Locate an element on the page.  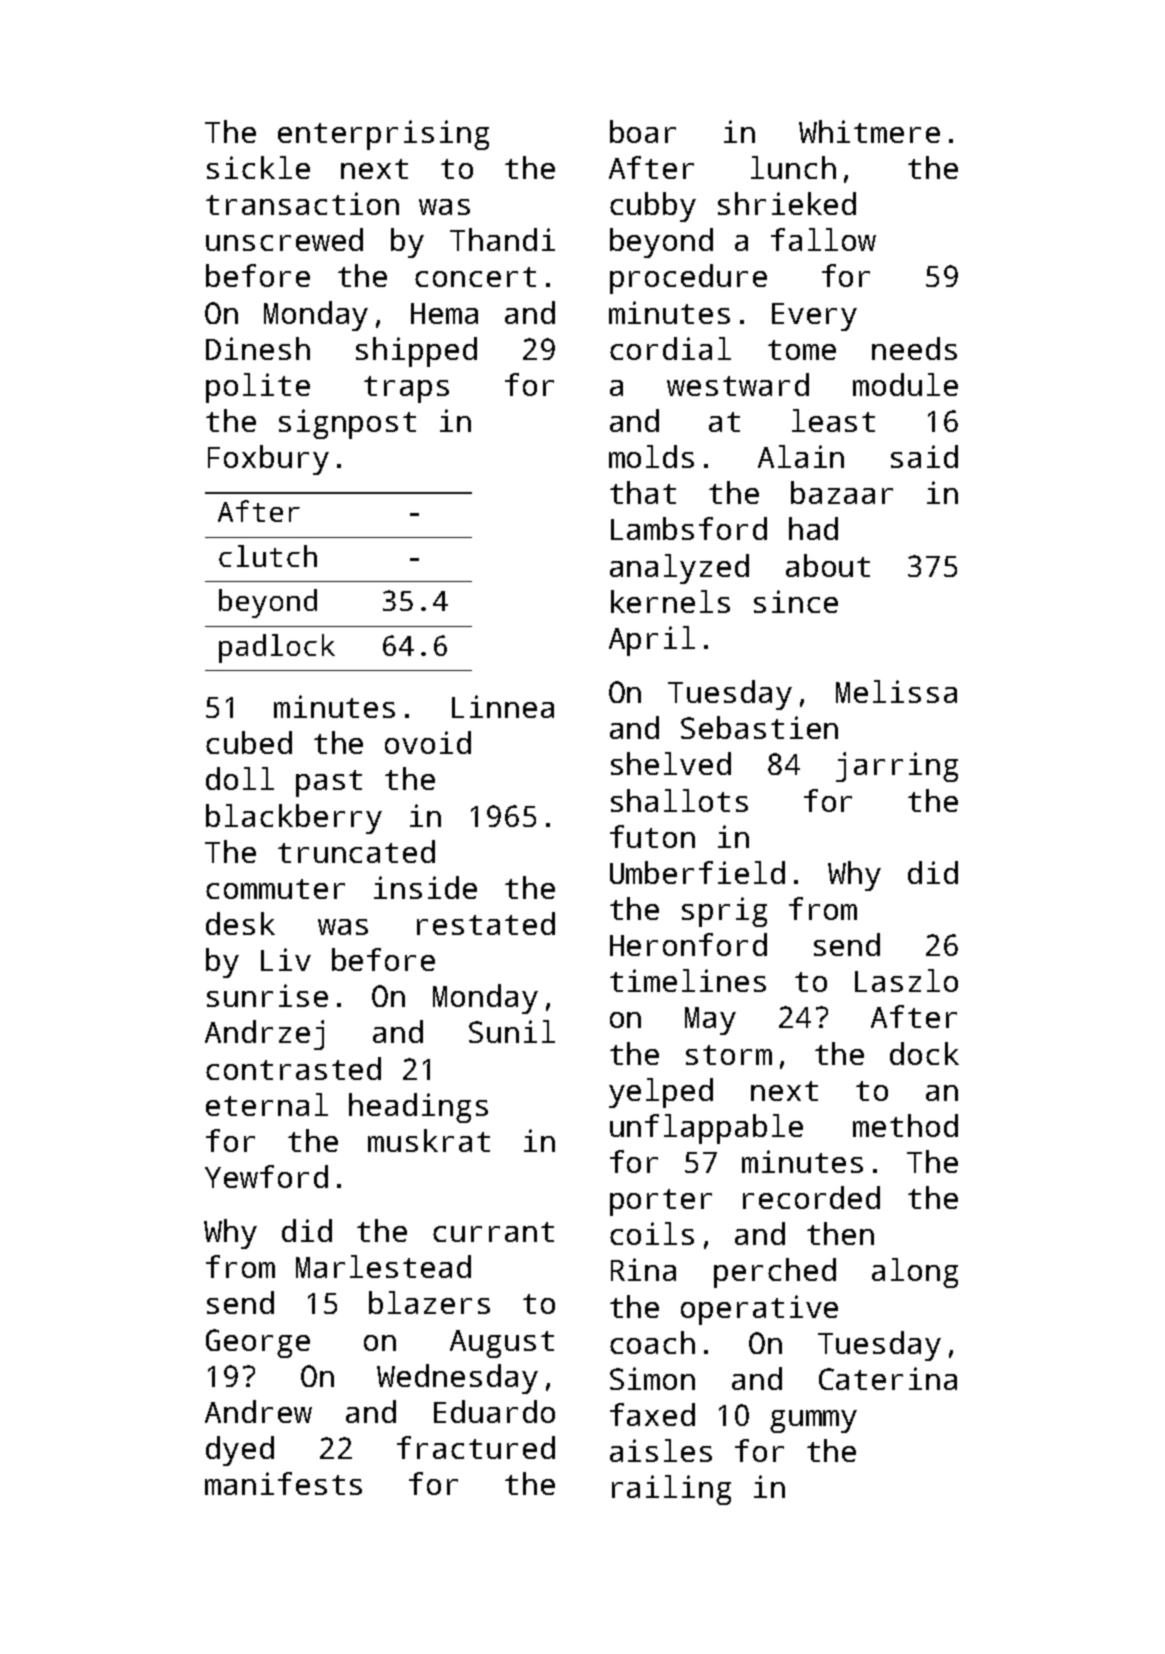
Hema is located at coordinates (444, 313).
